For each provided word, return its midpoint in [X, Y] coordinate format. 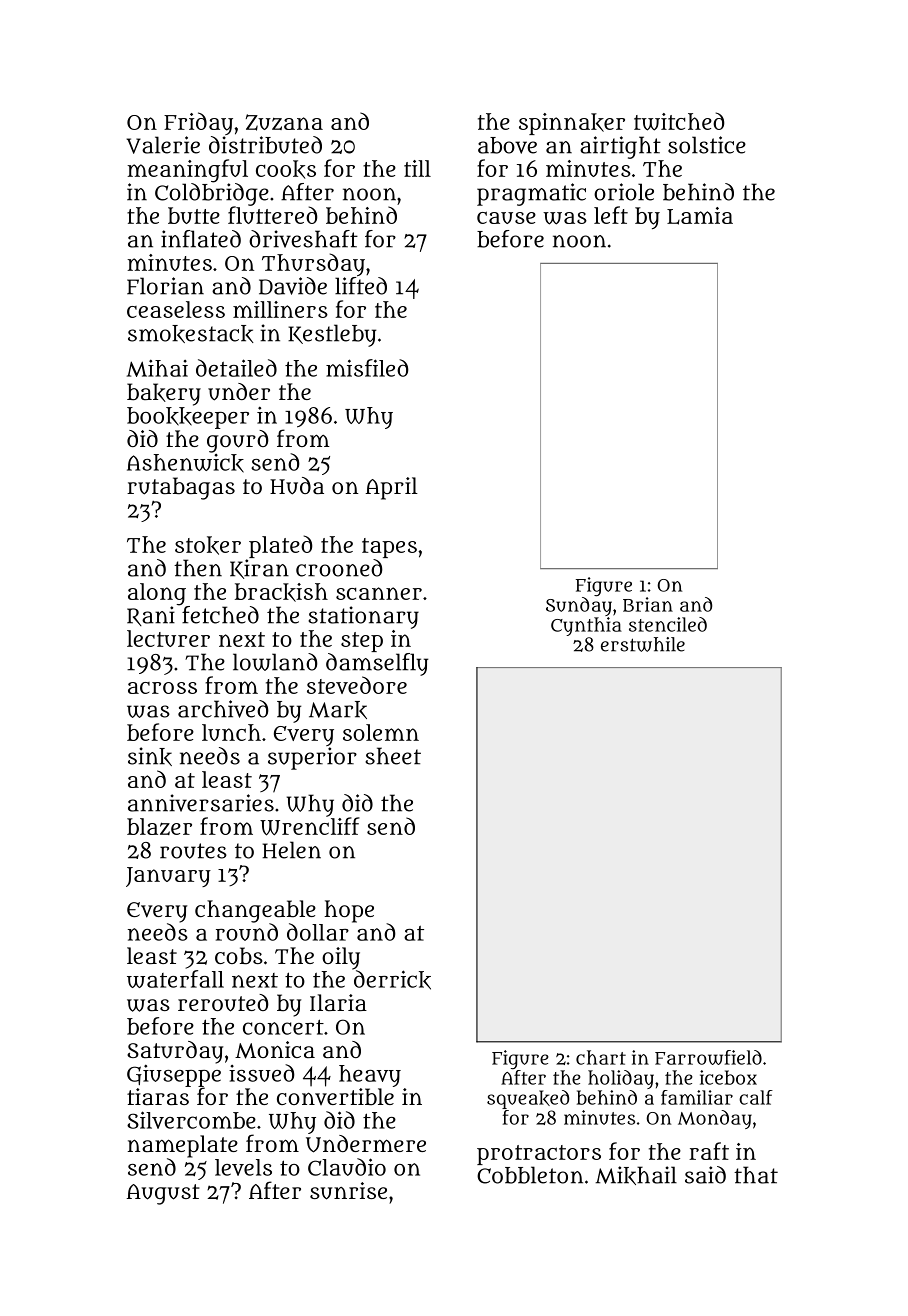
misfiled [367, 368]
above [507, 145]
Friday [198, 123]
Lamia [700, 216]
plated [281, 546]
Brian [648, 604]
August [163, 1194]
